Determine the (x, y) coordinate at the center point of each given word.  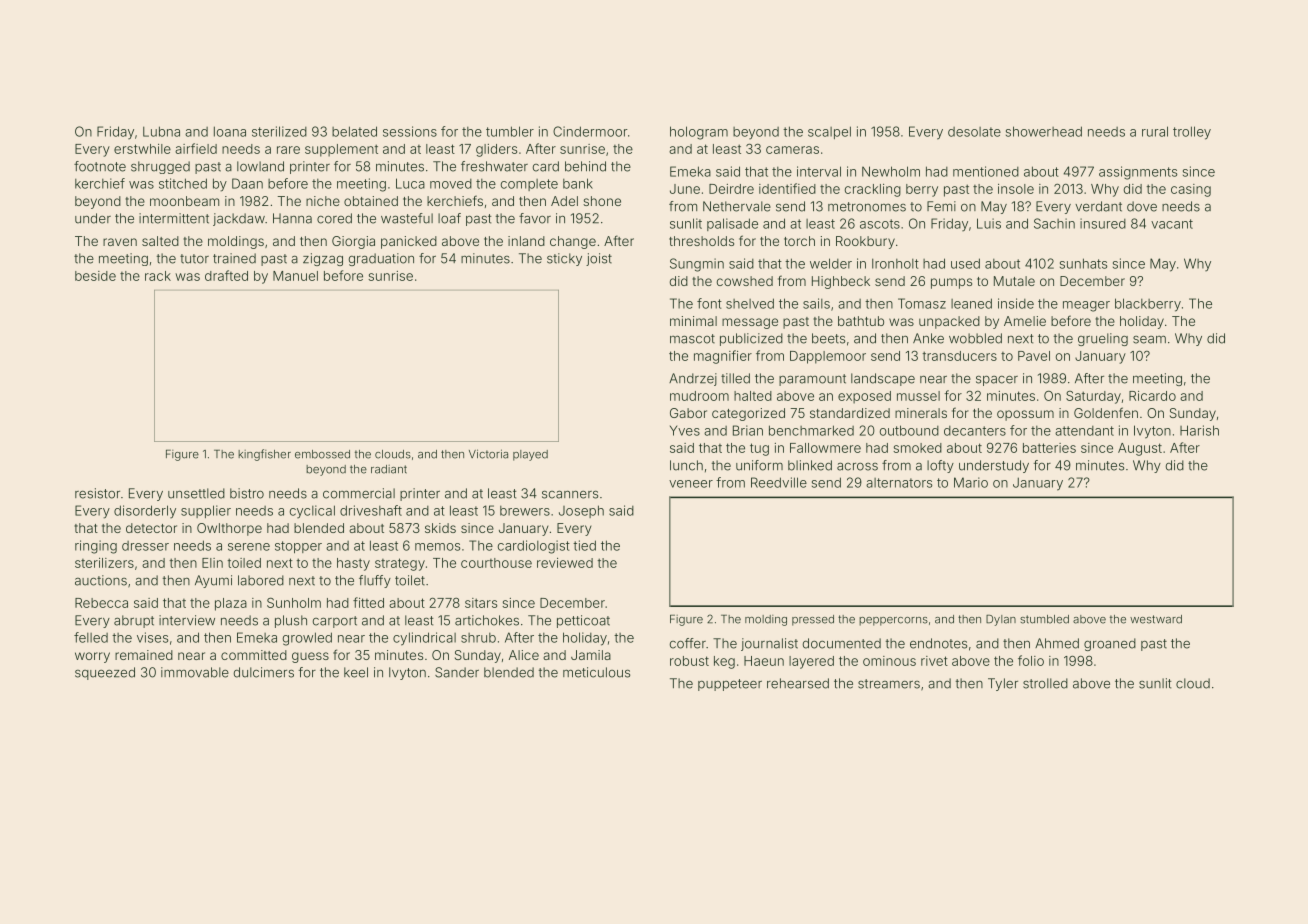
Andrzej (693, 379)
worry (92, 657)
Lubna (161, 131)
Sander (457, 672)
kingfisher (264, 455)
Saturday (1093, 397)
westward (1156, 619)
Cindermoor (590, 131)
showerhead (1044, 131)
